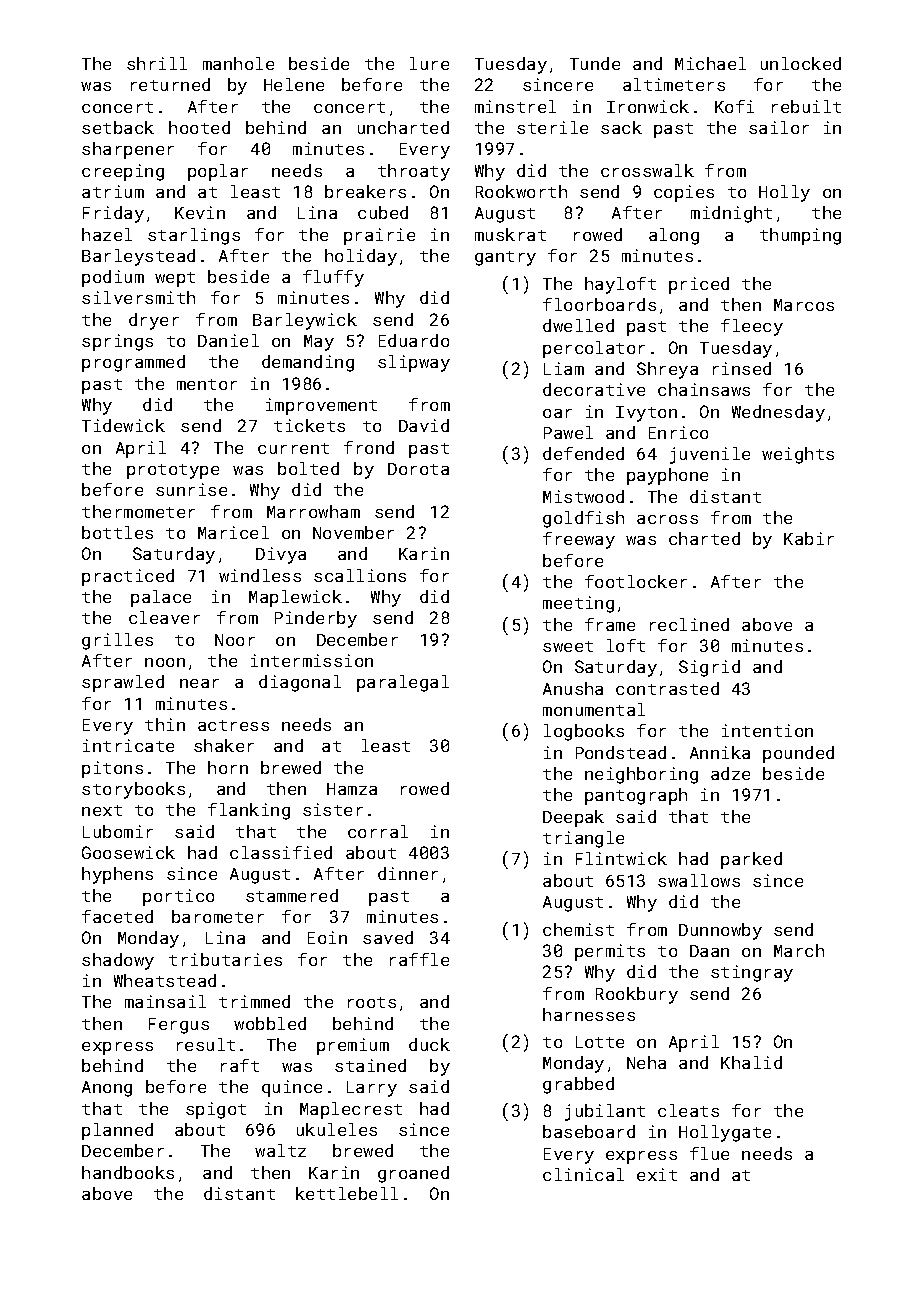 The width and height of the screenshot is (924, 1308). I want to click on along, so click(674, 236).
